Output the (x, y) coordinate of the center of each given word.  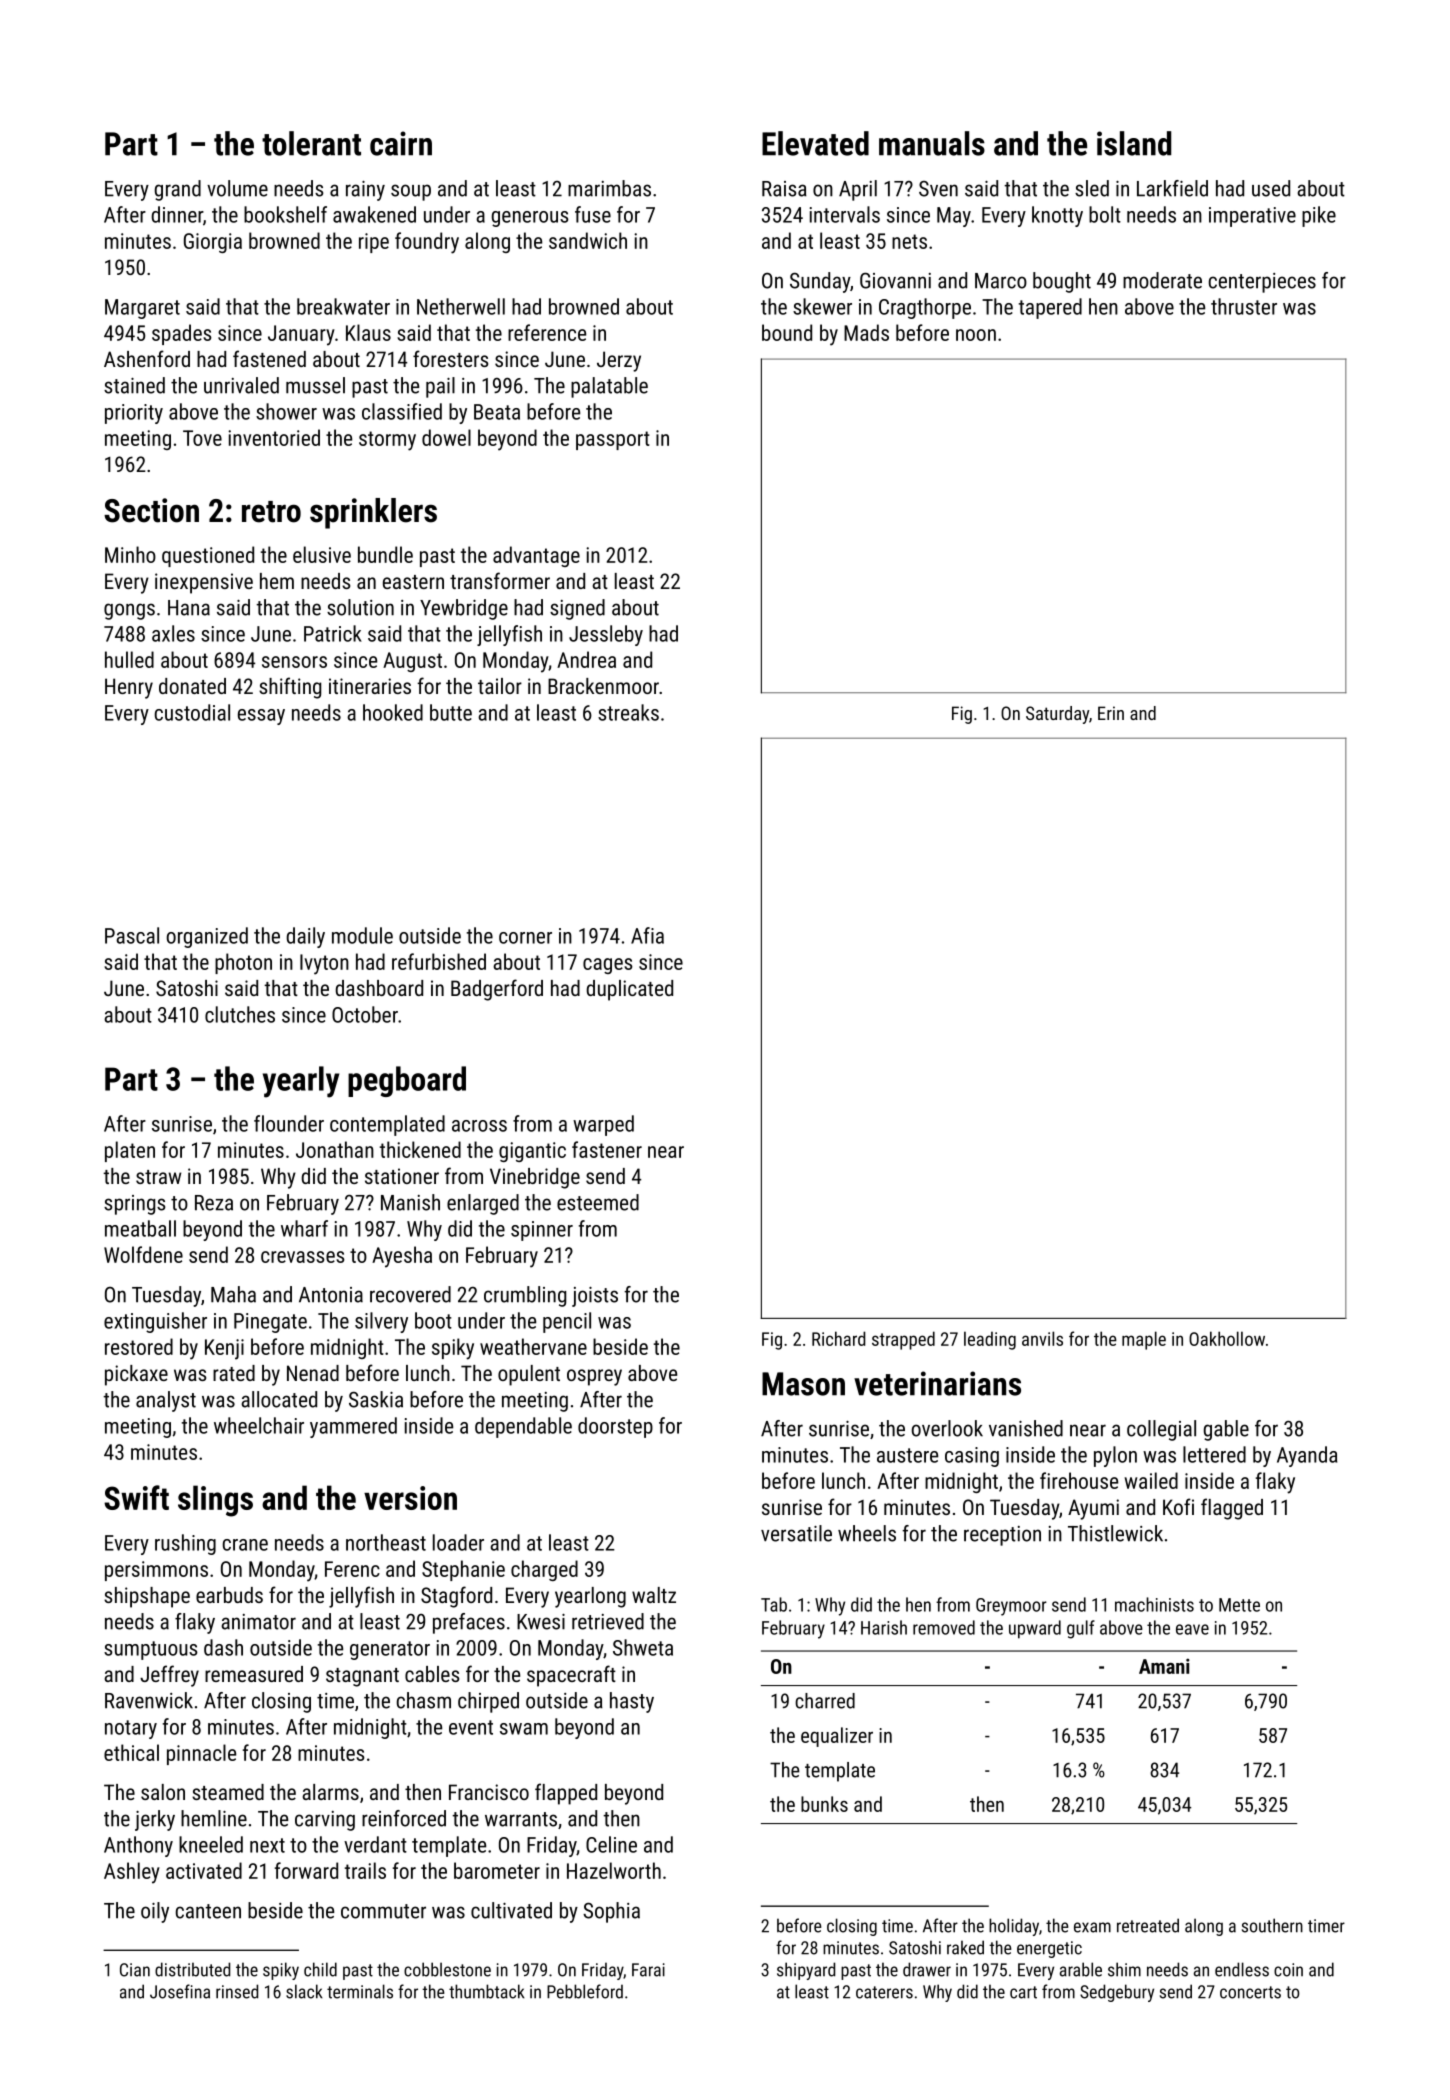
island (1134, 143)
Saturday (1057, 715)
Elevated (815, 143)
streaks (628, 712)
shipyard (806, 1971)
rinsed (237, 1991)
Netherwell (461, 306)
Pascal (132, 935)
